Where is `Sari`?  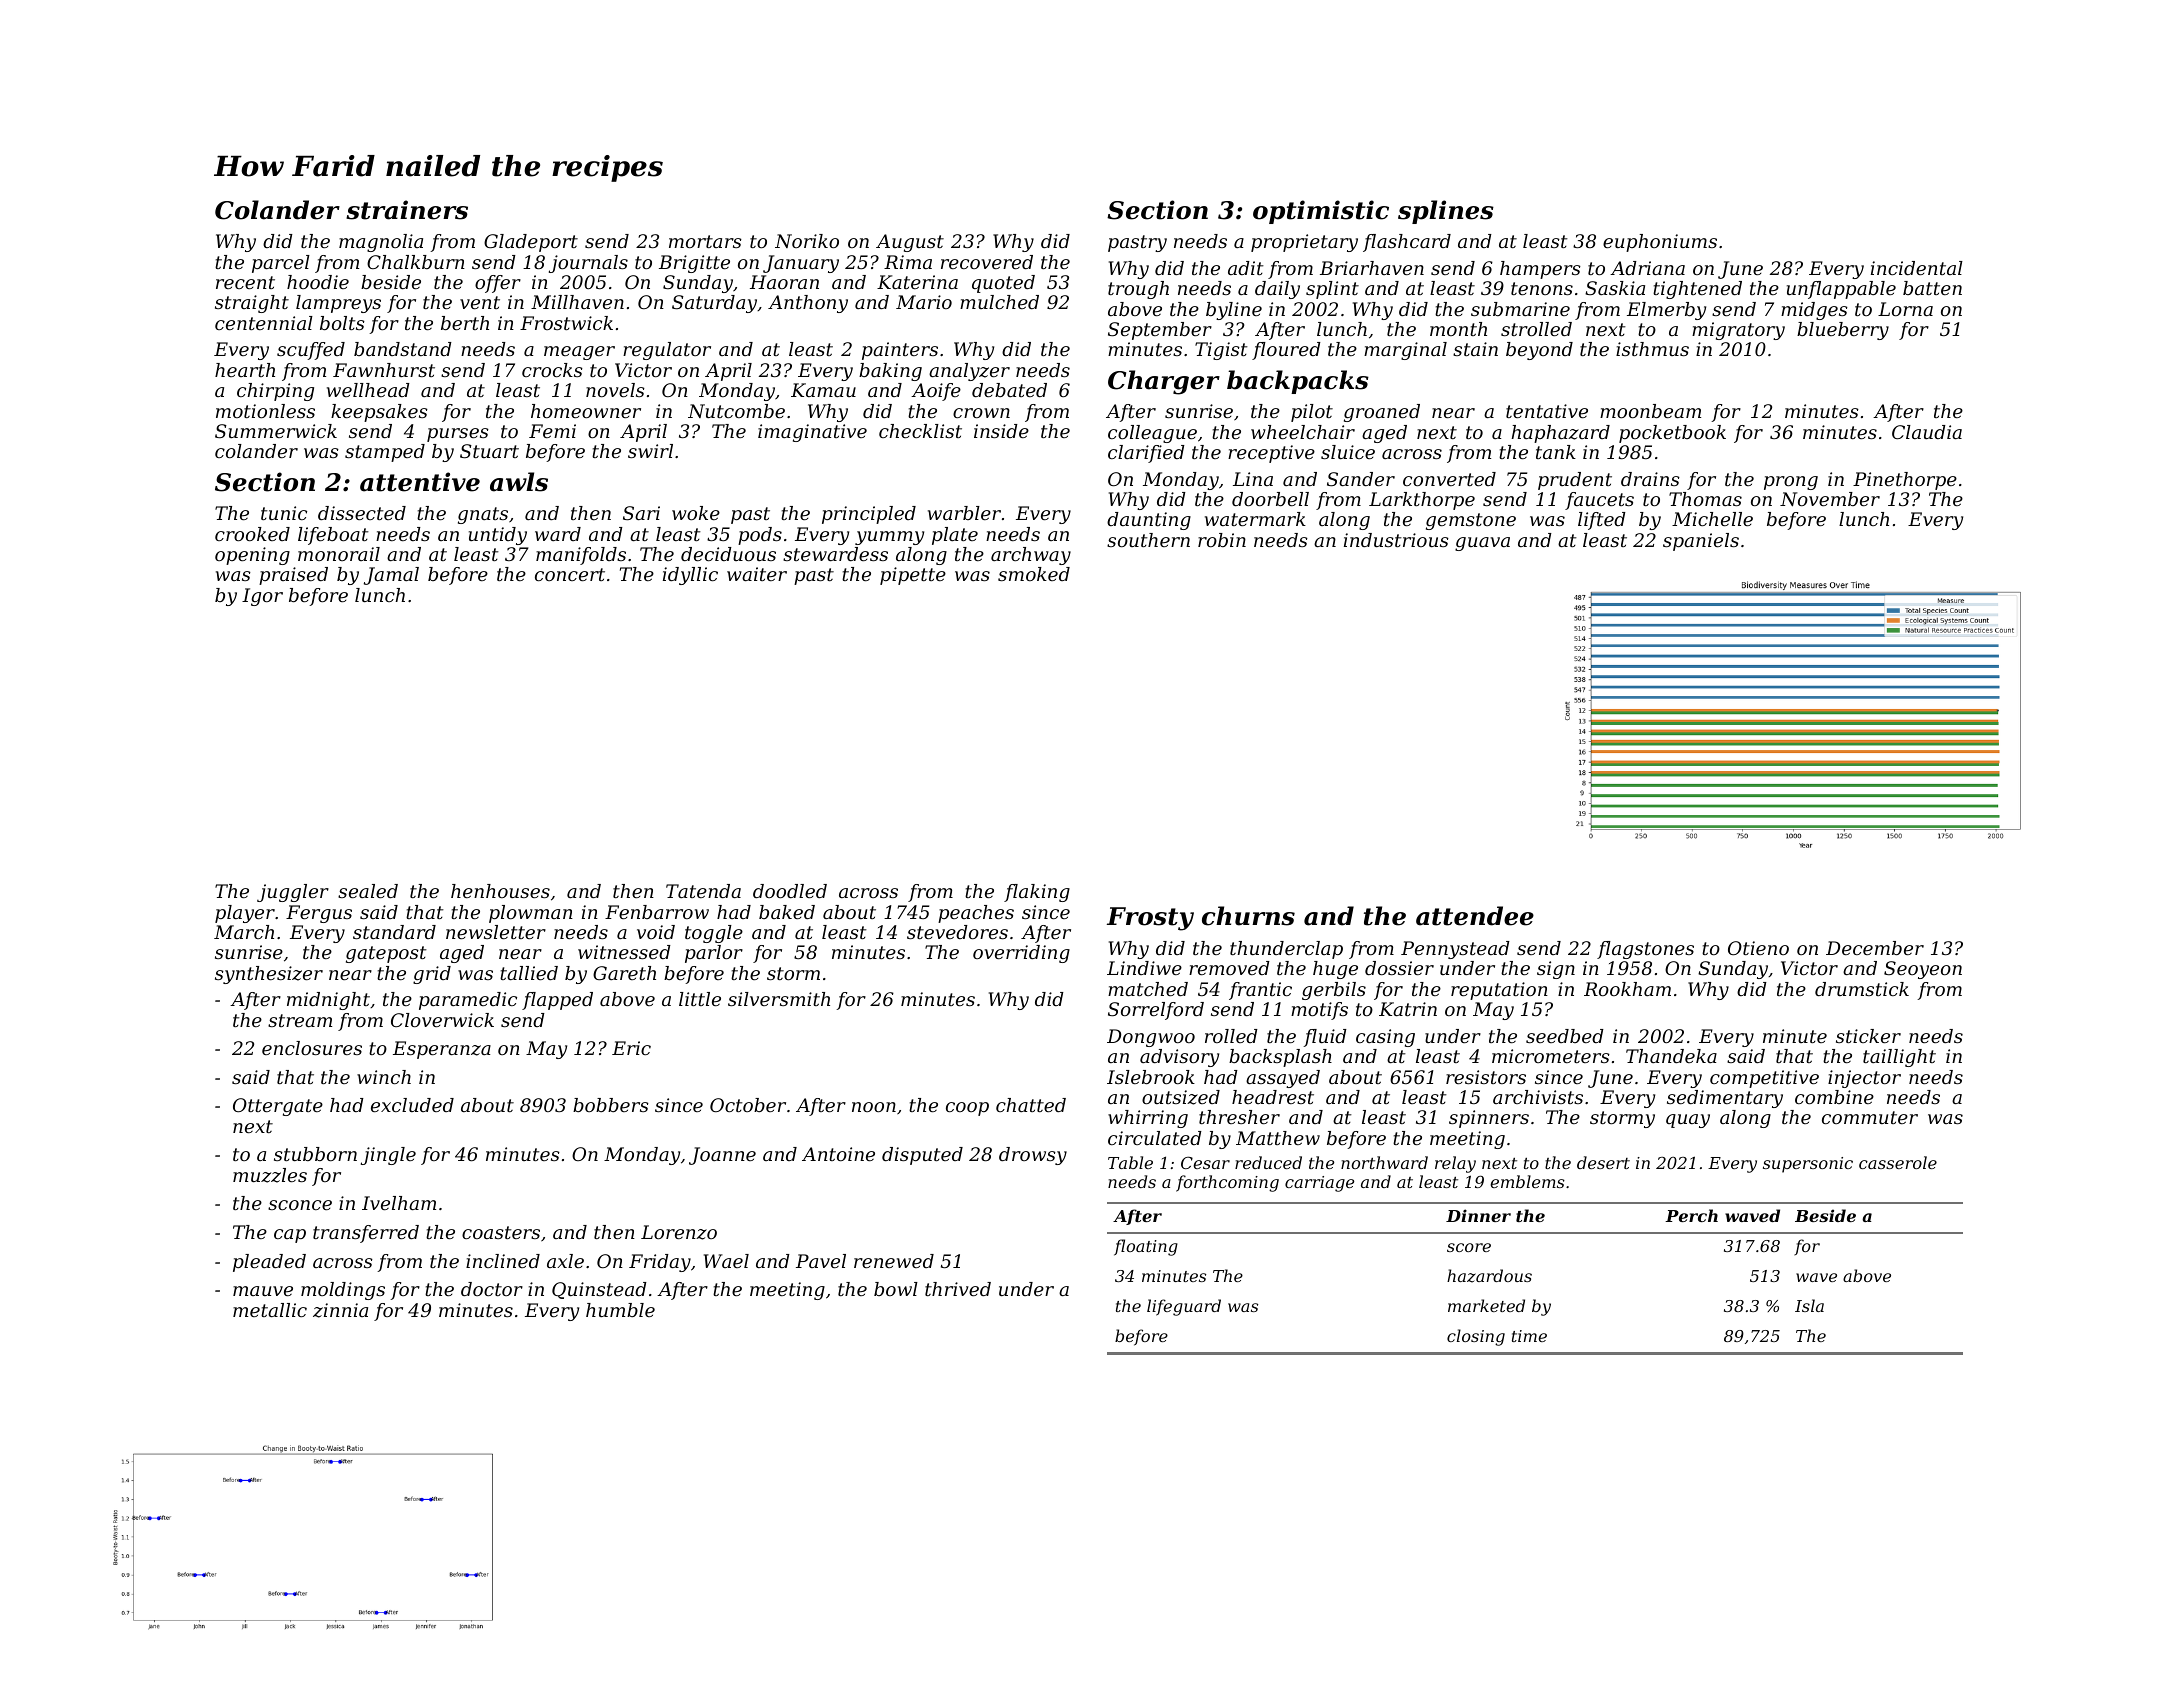 Sari is located at coordinates (641, 513).
